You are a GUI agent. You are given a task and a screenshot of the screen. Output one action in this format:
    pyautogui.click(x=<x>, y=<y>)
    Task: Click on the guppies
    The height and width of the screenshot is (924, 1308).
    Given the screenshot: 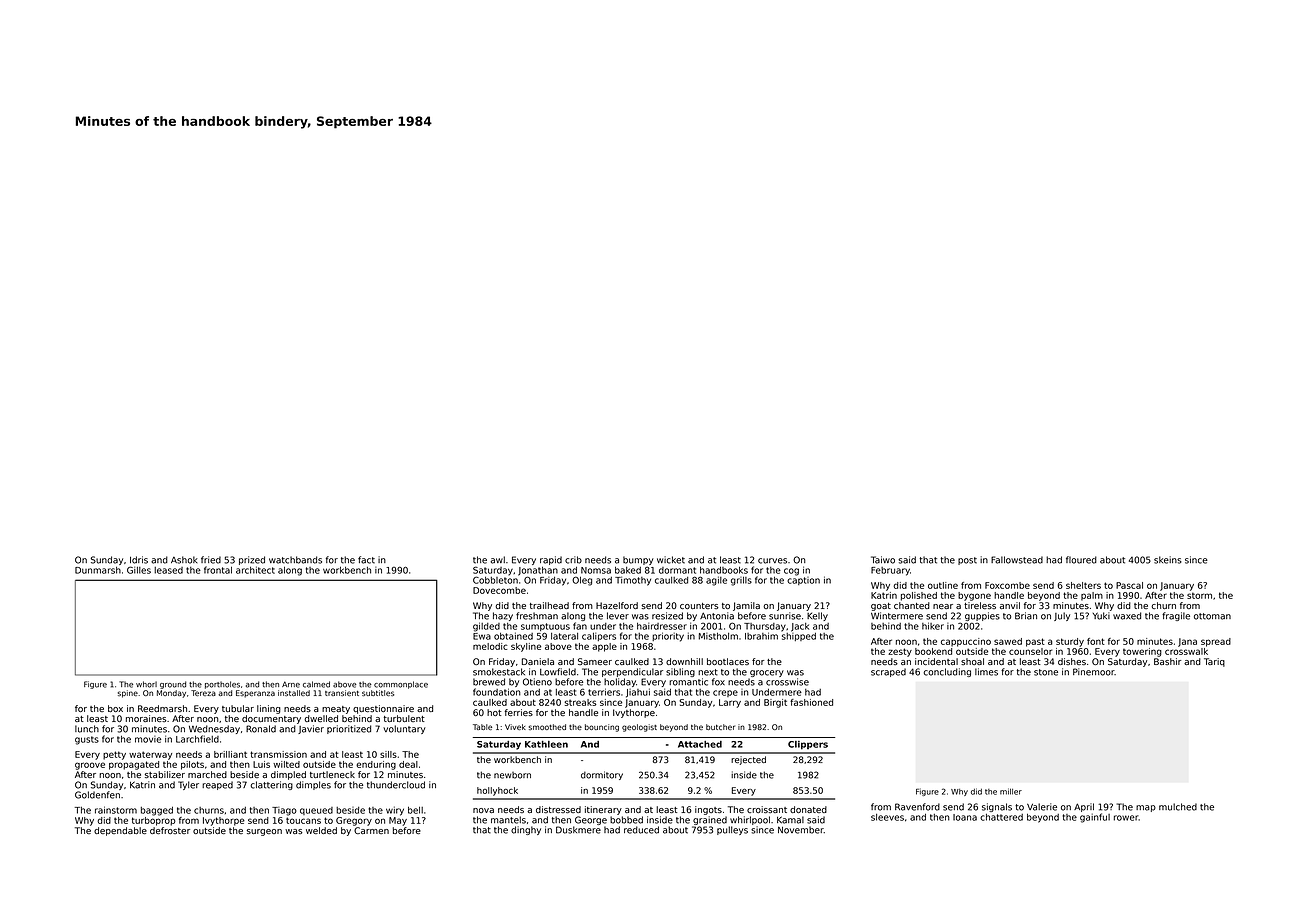 What is the action you would take?
    pyautogui.click(x=982, y=616)
